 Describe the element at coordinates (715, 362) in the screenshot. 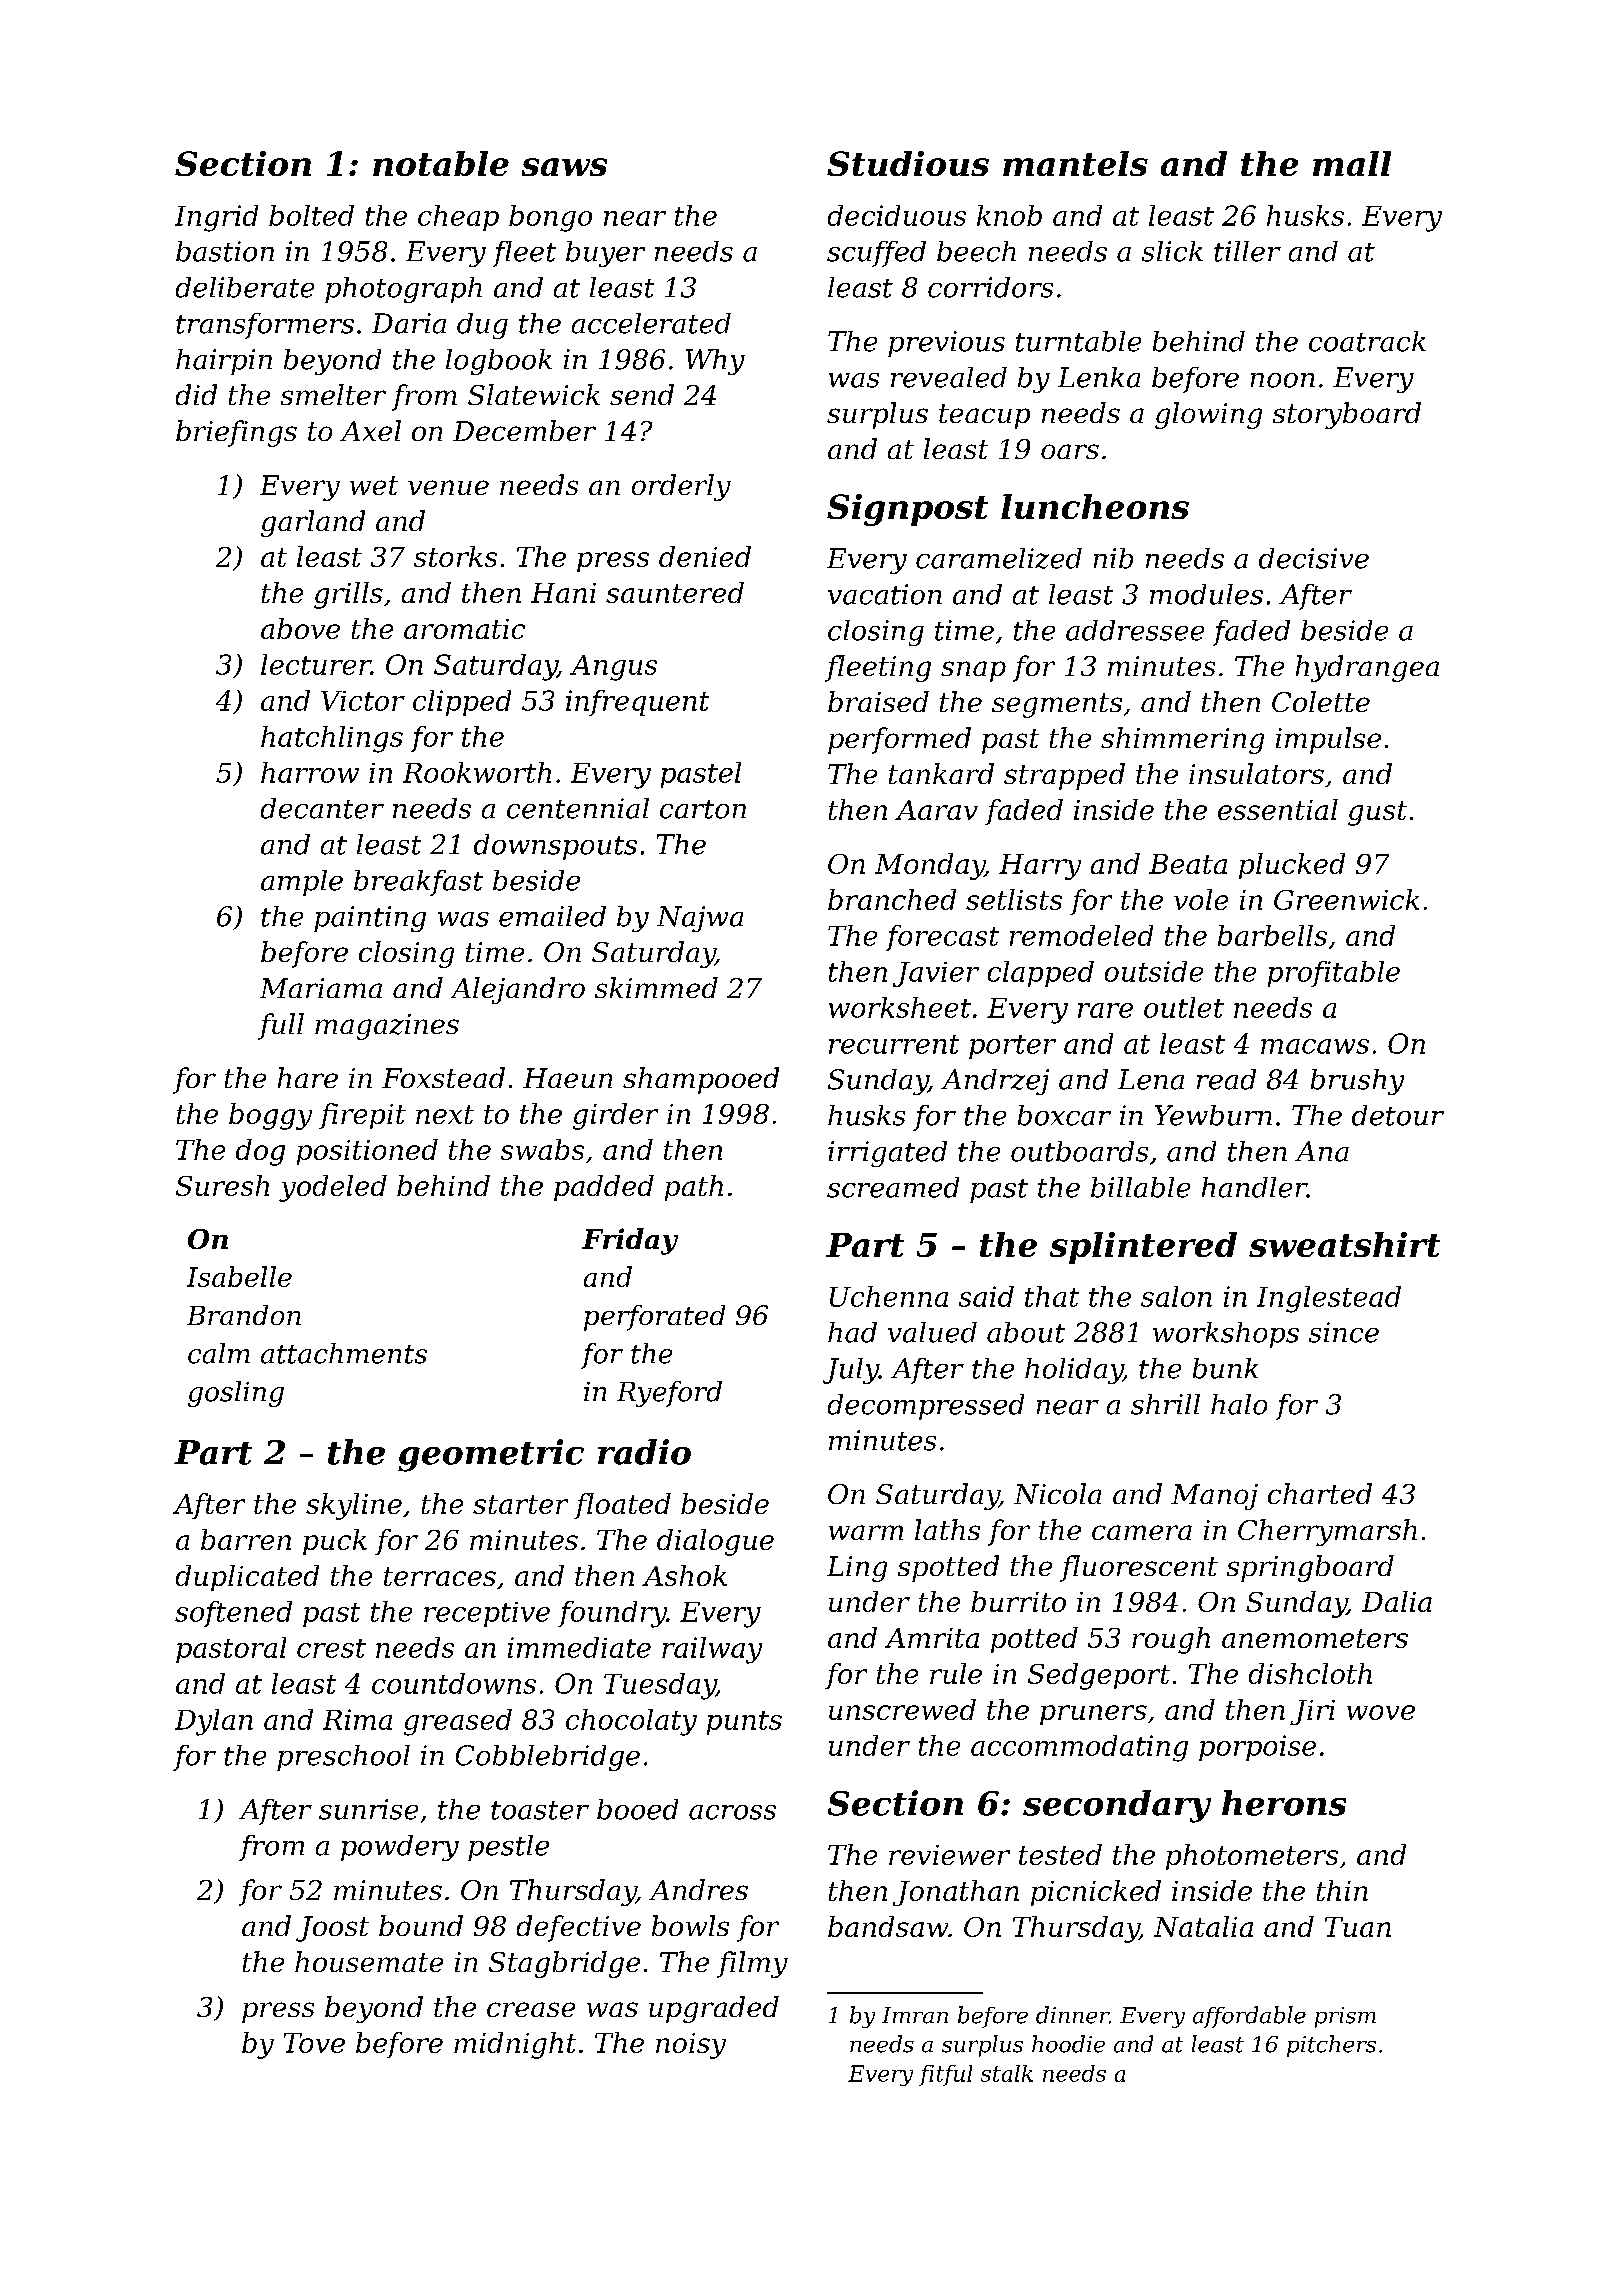

I see `Why` at that location.
